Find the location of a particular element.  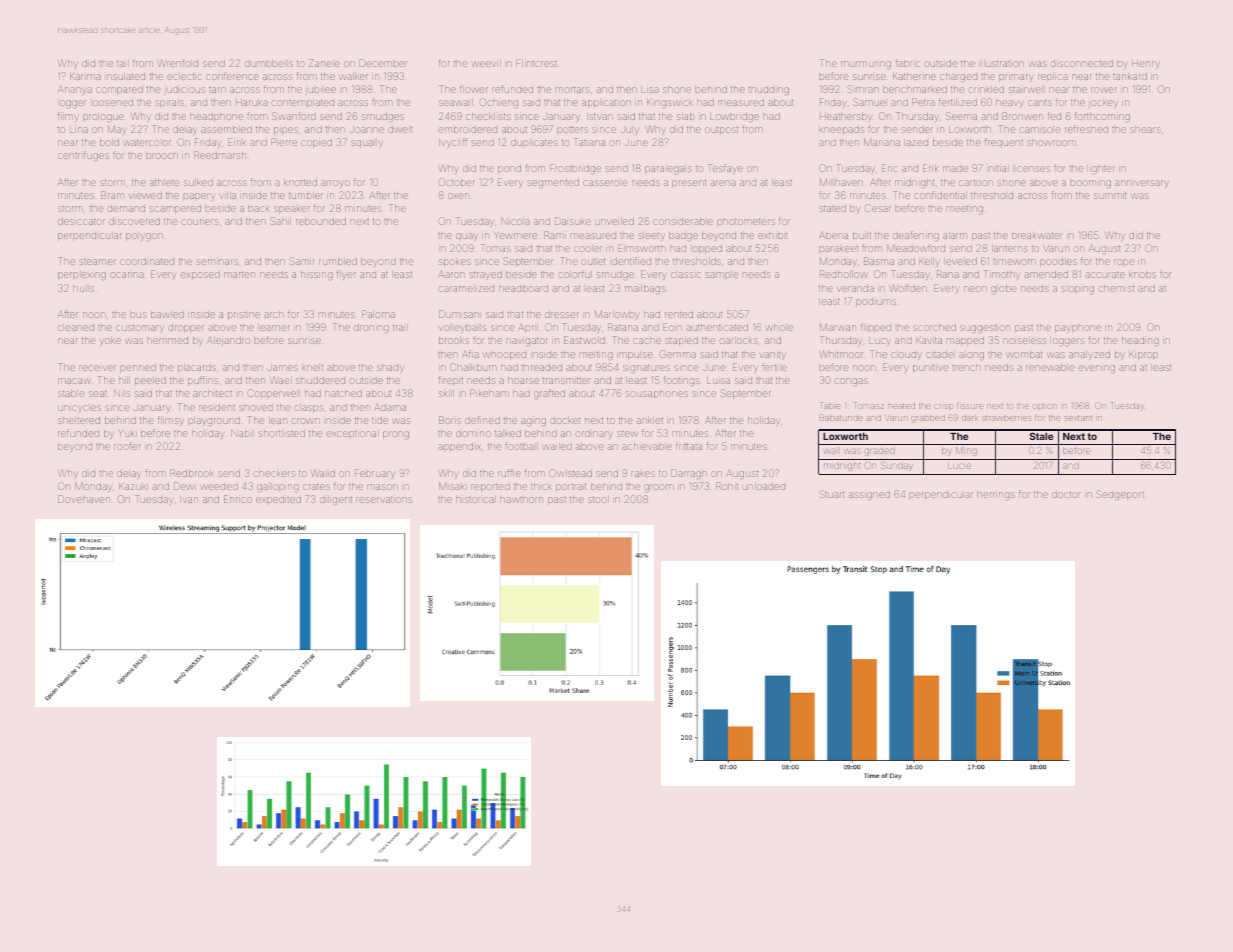

historical is located at coordinates (475, 500).
